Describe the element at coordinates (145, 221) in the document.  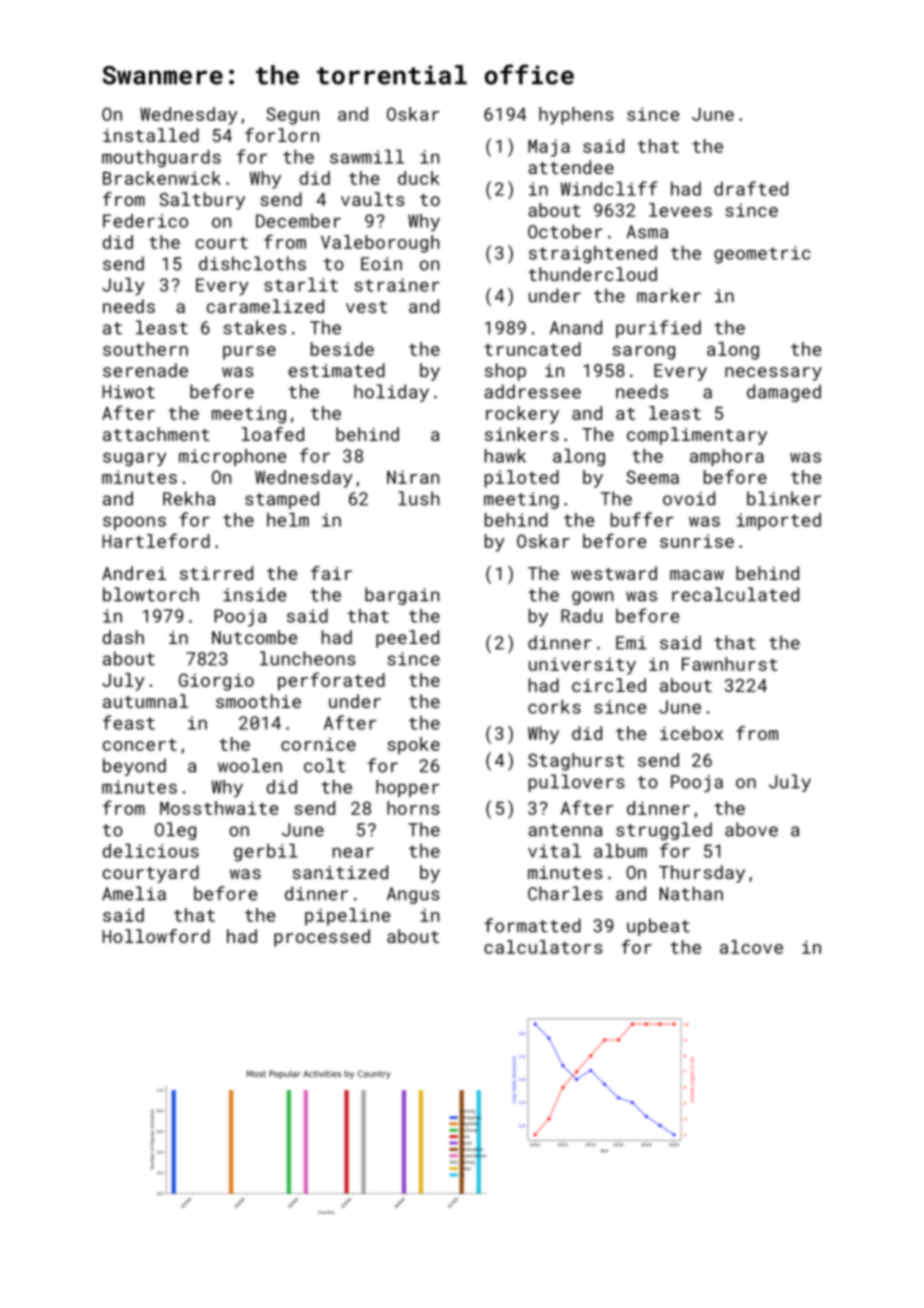
I see `Federico` at that location.
